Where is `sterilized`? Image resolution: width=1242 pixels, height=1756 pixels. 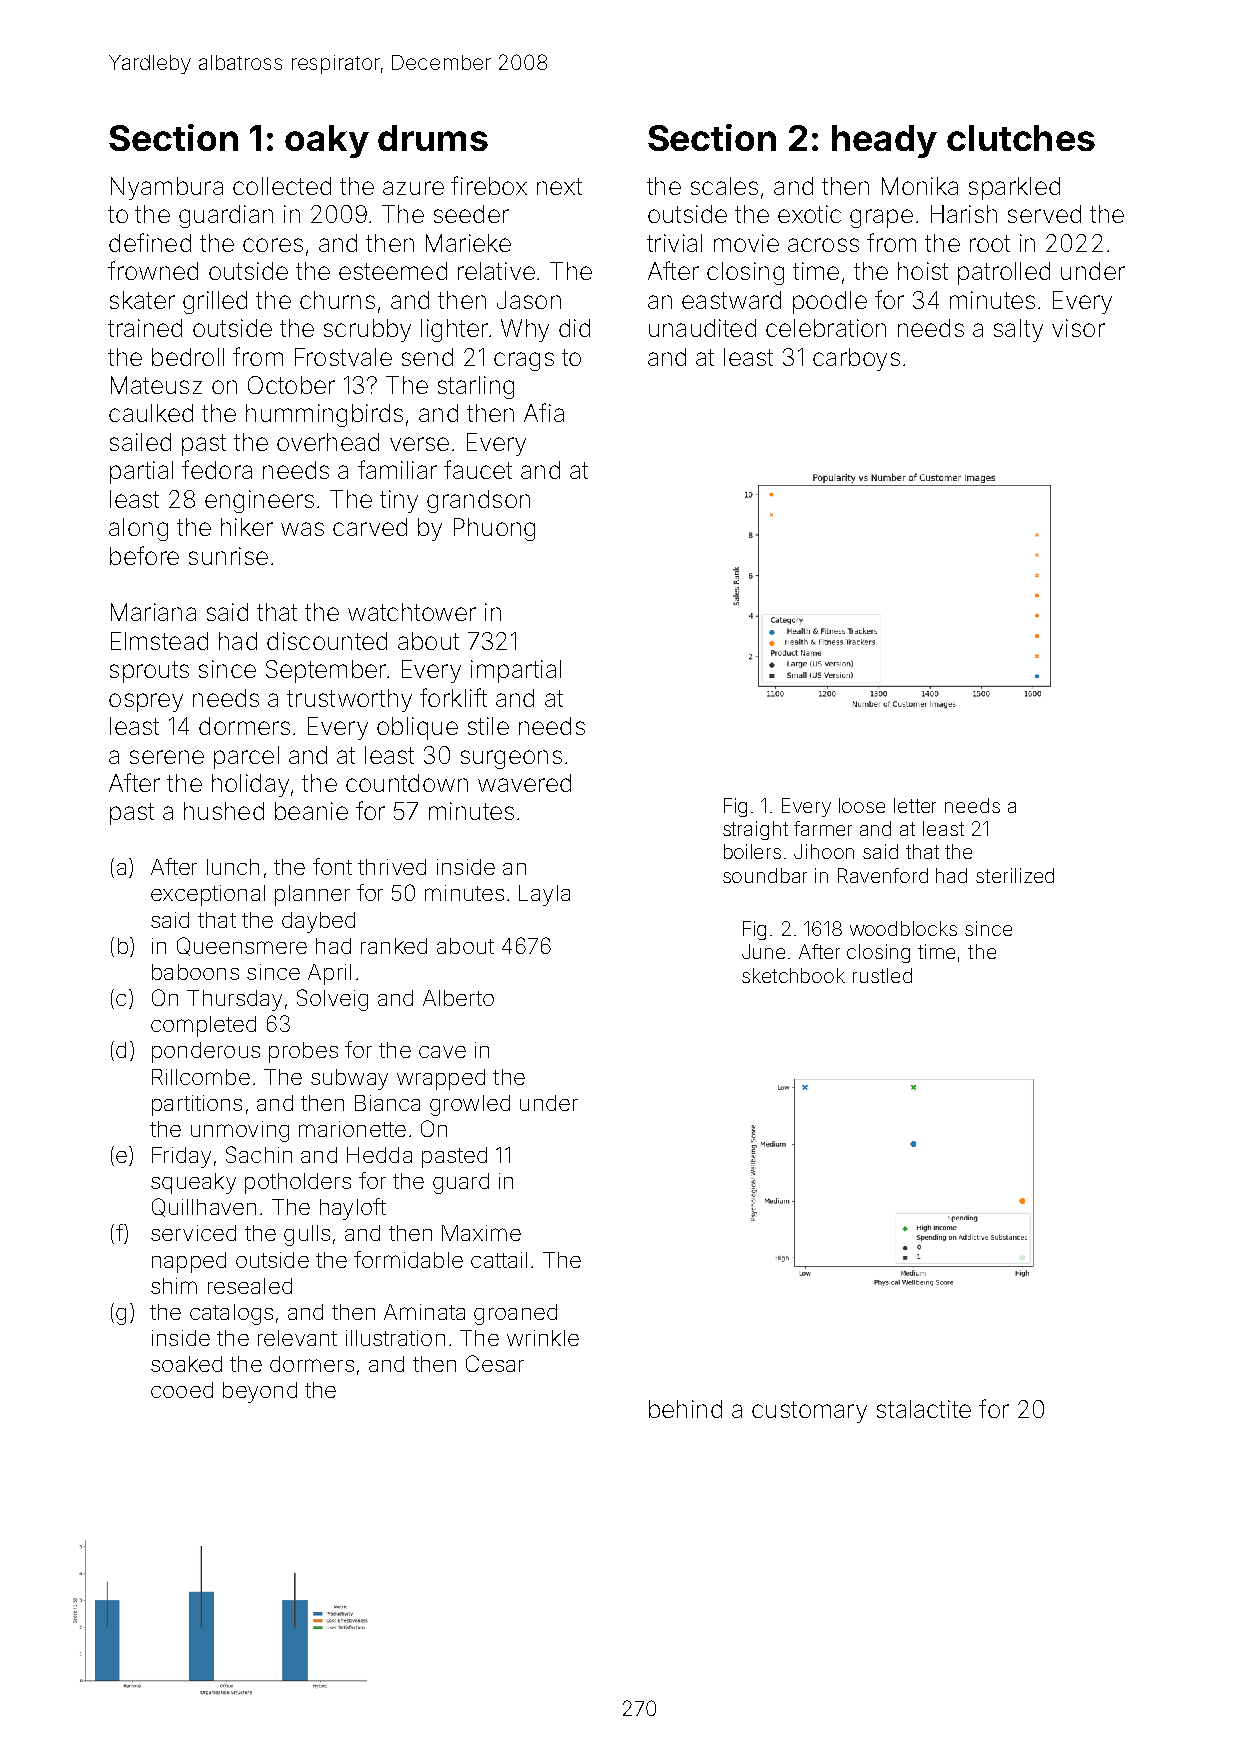
sterilized is located at coordinates (1015, 875).
